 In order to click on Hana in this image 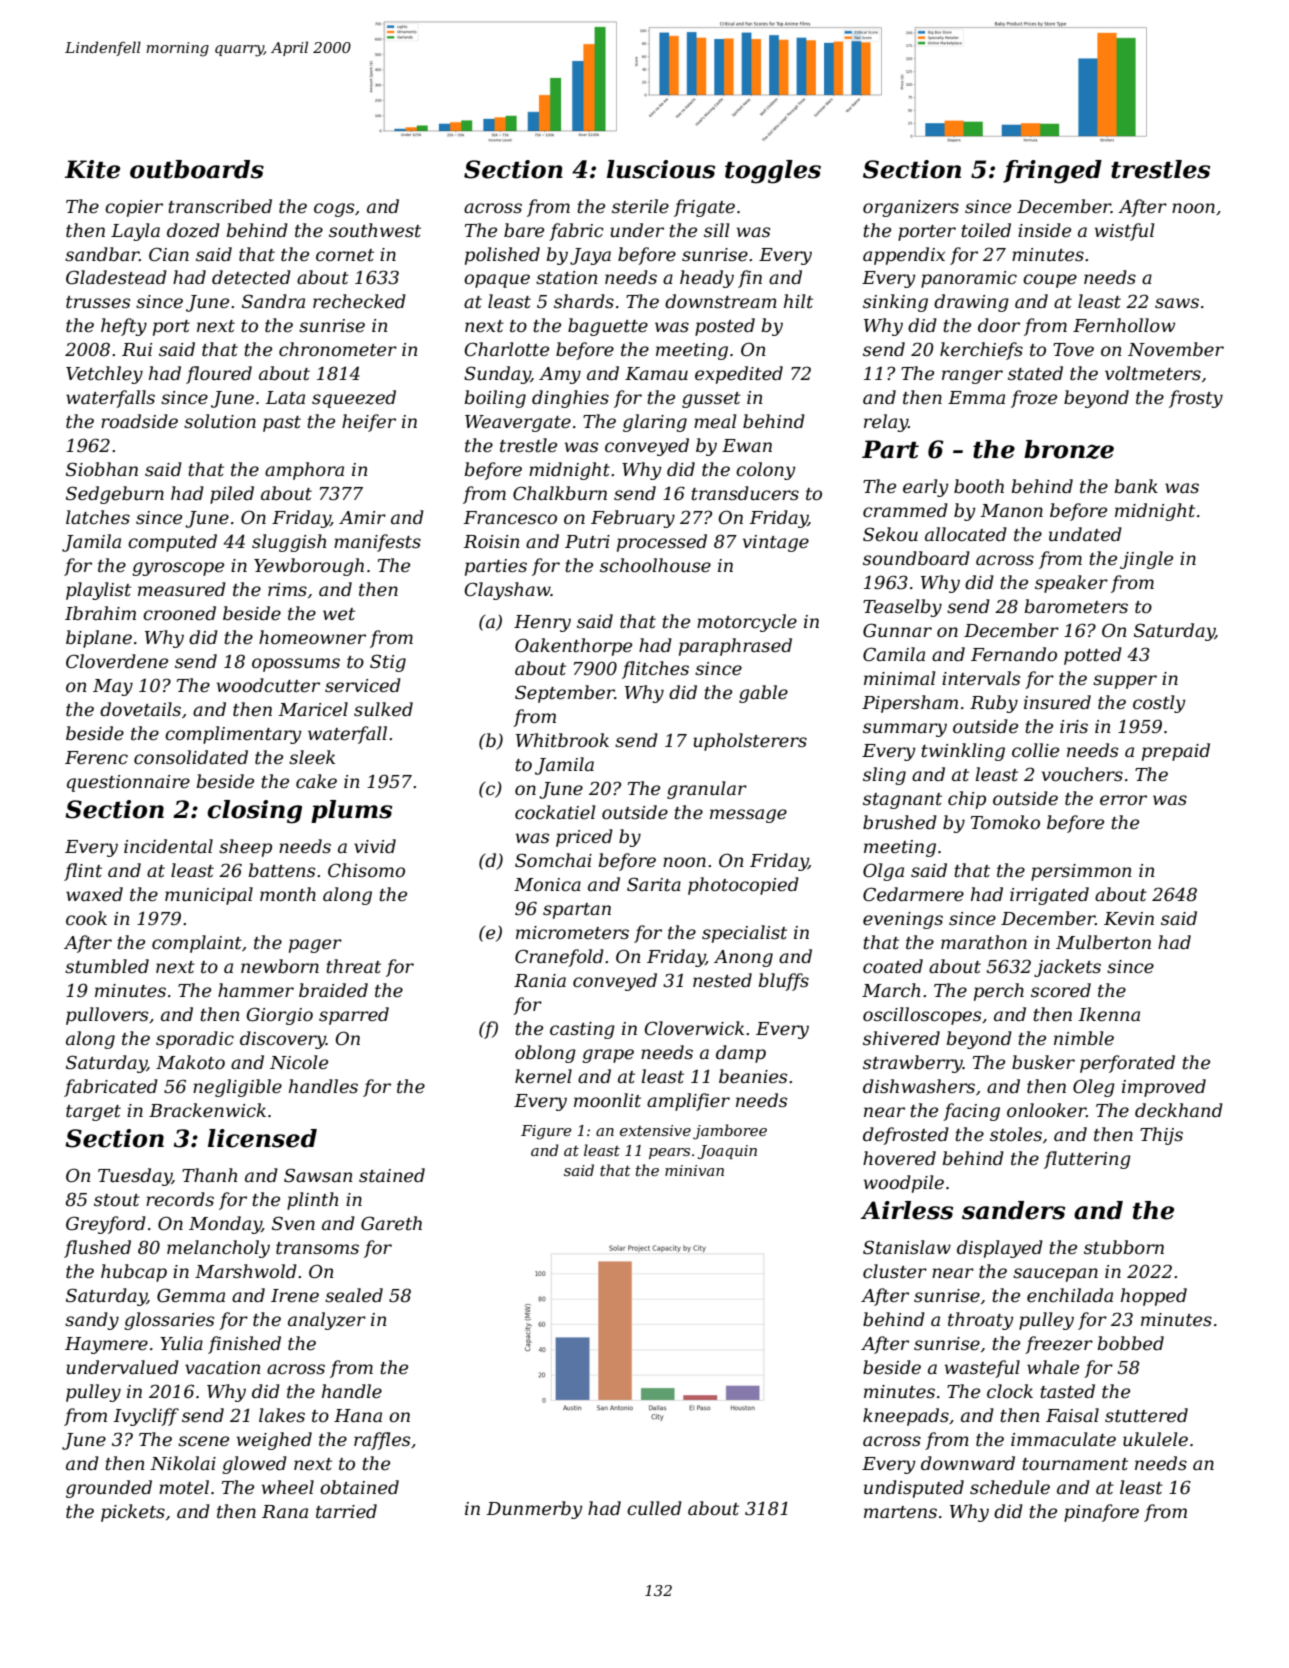, I will do `click(358, 1415)`.
